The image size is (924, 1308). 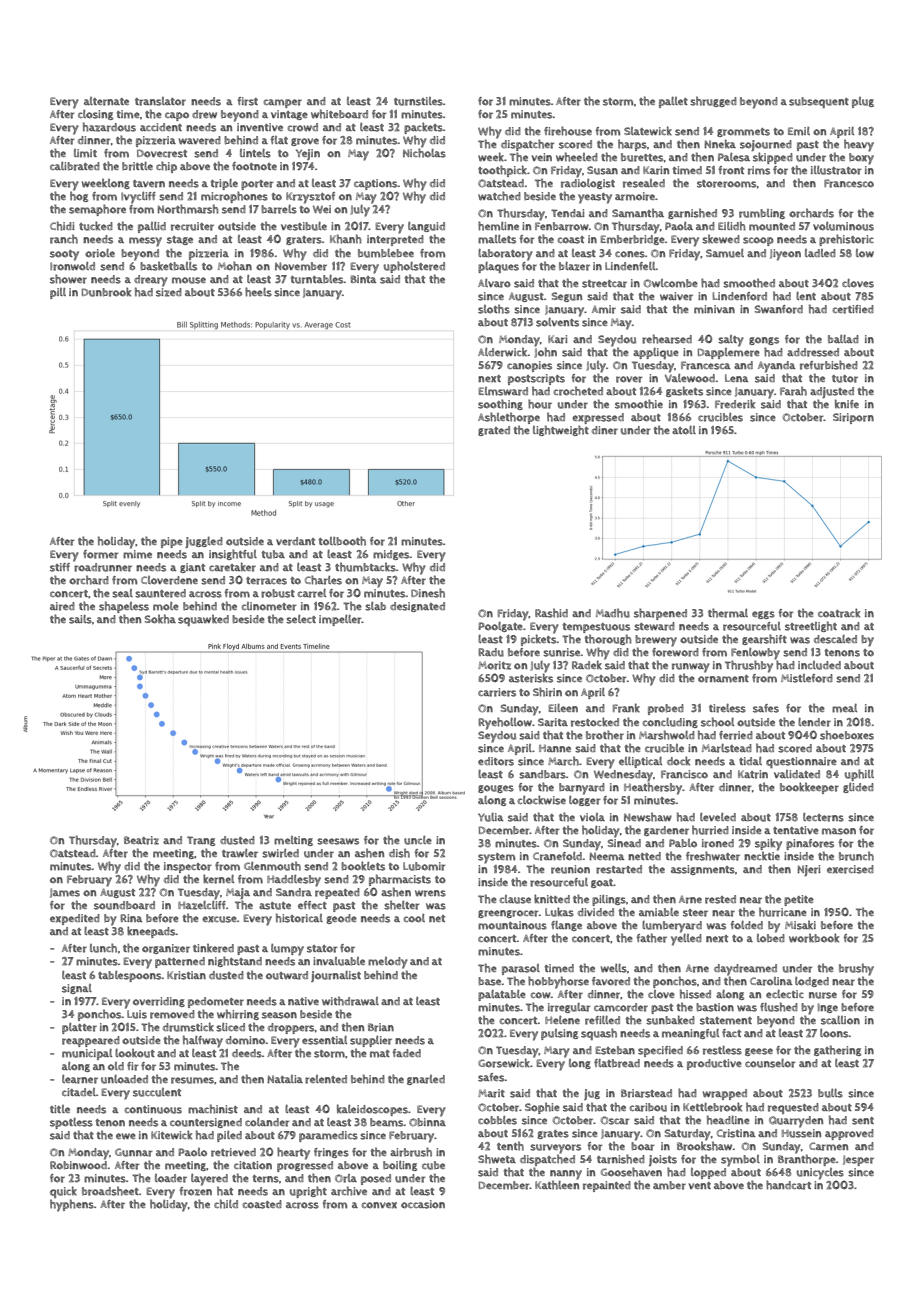 I want to click on mallets, so click(x=497, y=239).
